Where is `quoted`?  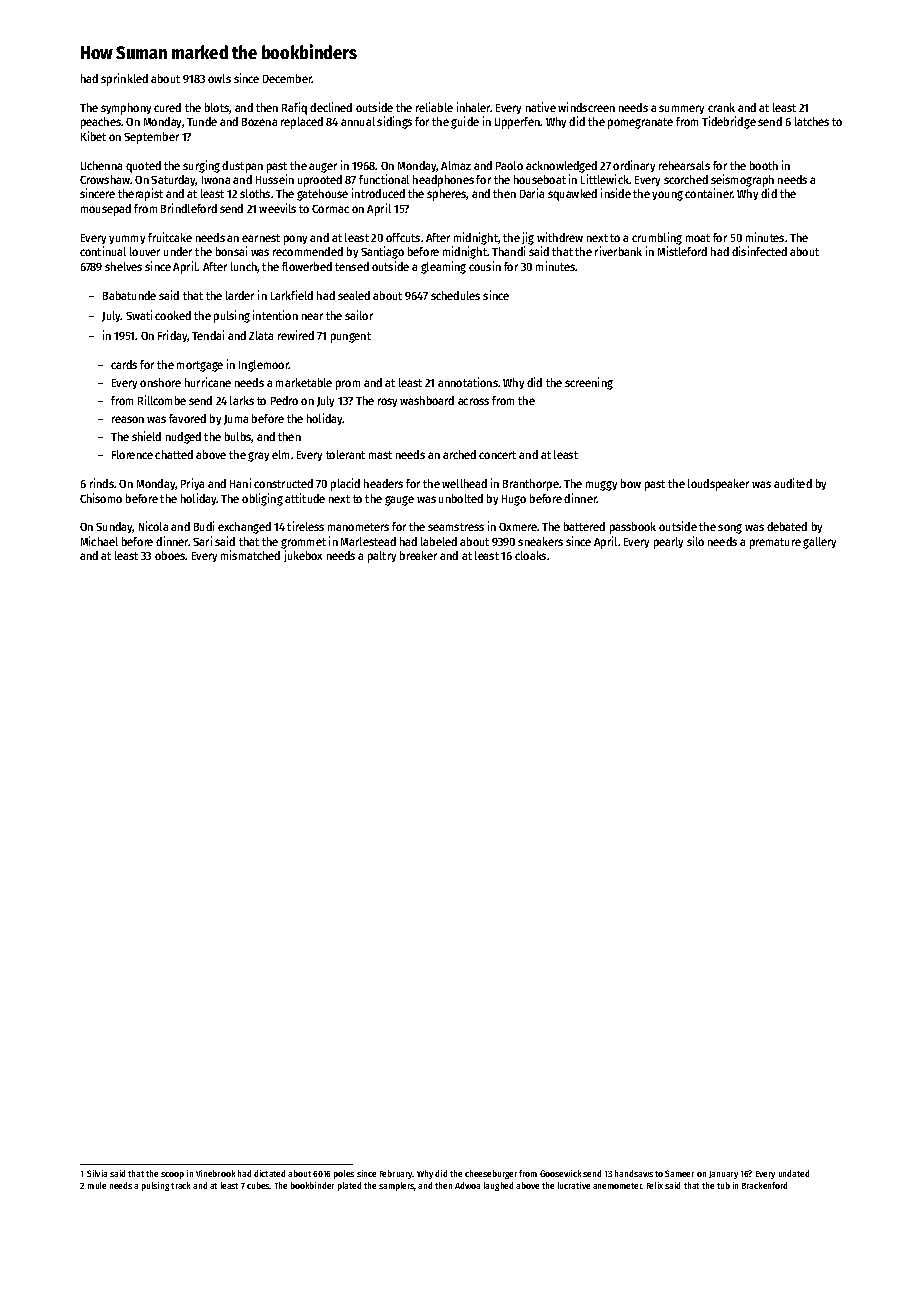
quoted is located at coordinates (143, 167).
